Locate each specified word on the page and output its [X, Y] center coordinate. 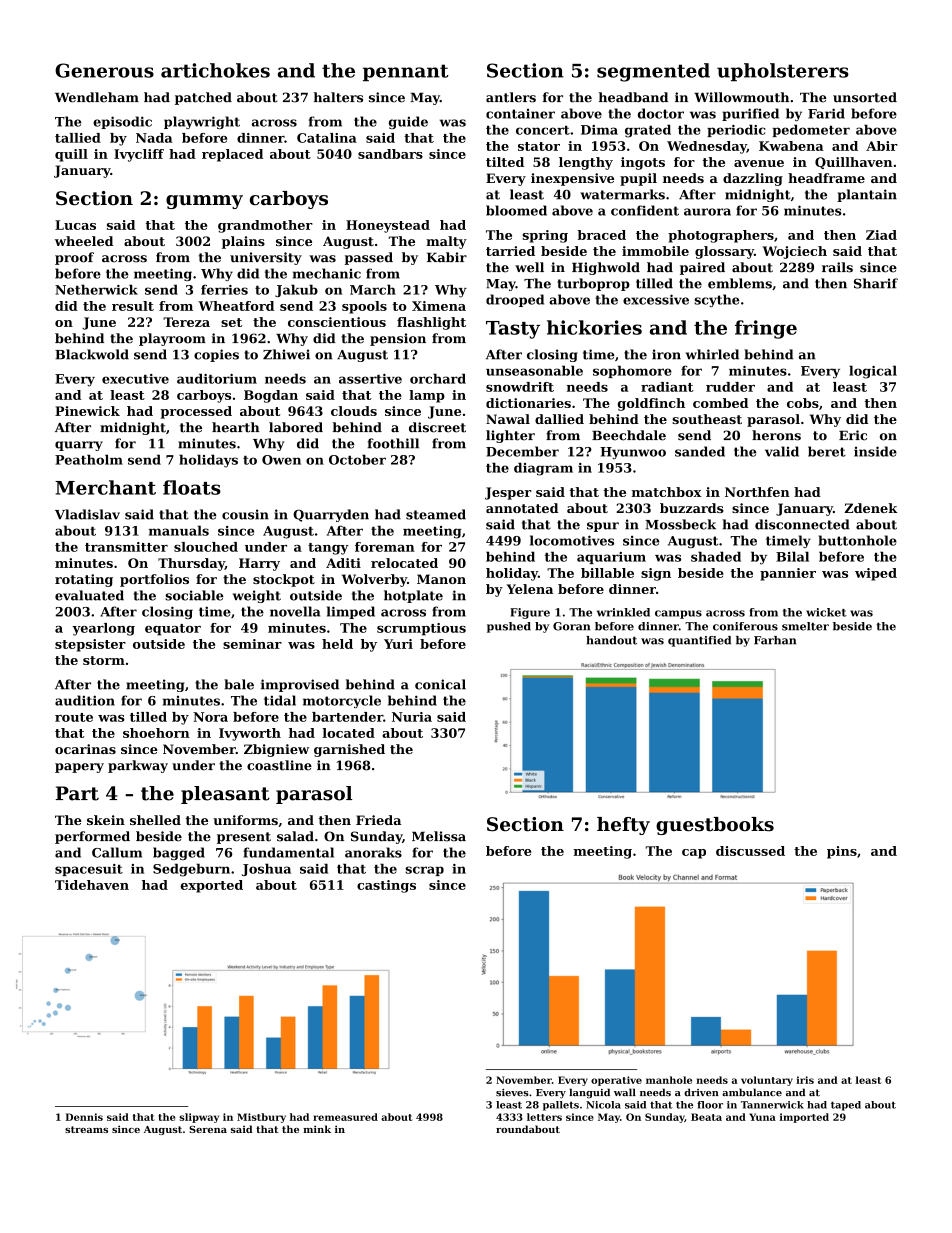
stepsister [90, 645]
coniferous [745, 626]
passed [369, 258]
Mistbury [261, 1118]
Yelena [530, 589]
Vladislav [87, 514]
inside [875, 451]
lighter [510, 436]
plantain [867, 195]
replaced [232, 155]
